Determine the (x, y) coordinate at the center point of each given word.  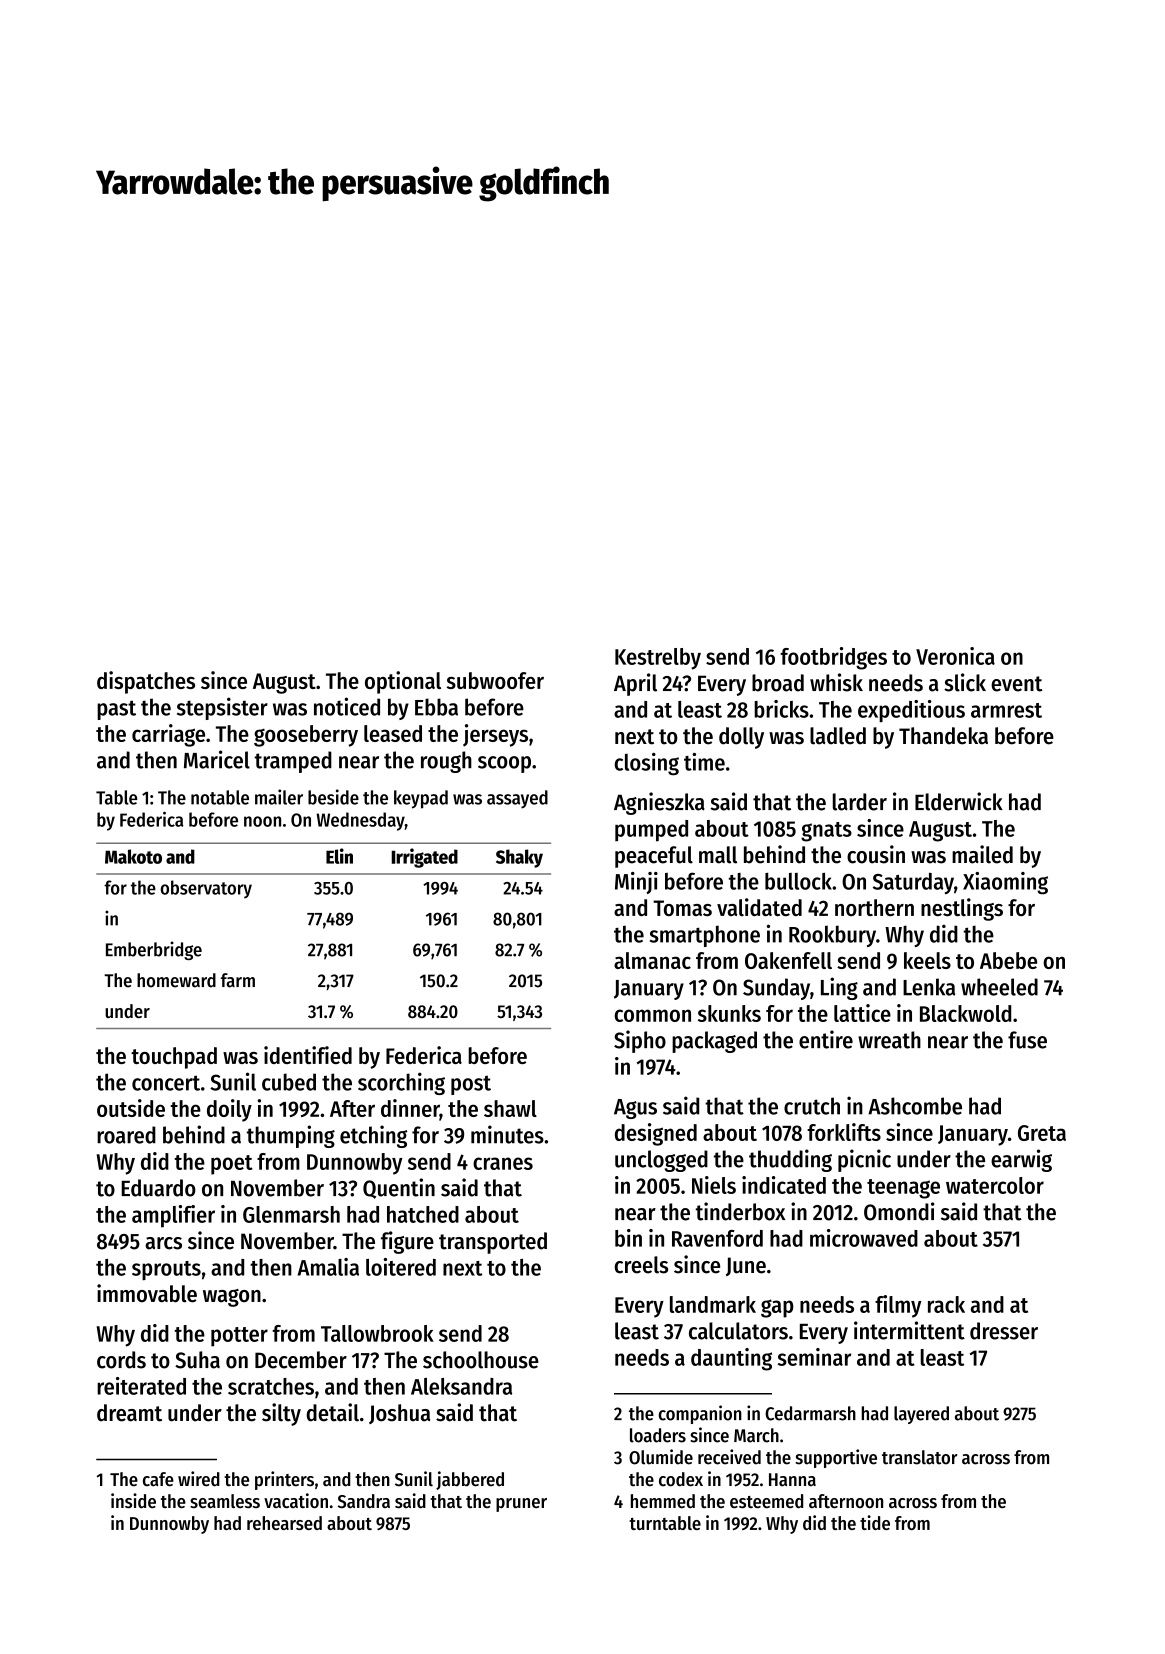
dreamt (129, 1413)
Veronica (955, 656)
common (653, 1015)
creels (641, 1265)
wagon (232, 1298)
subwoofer (495, 680)
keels (927, 960)
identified (308, 1055)
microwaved (864, 1238)
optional (403, 682)
